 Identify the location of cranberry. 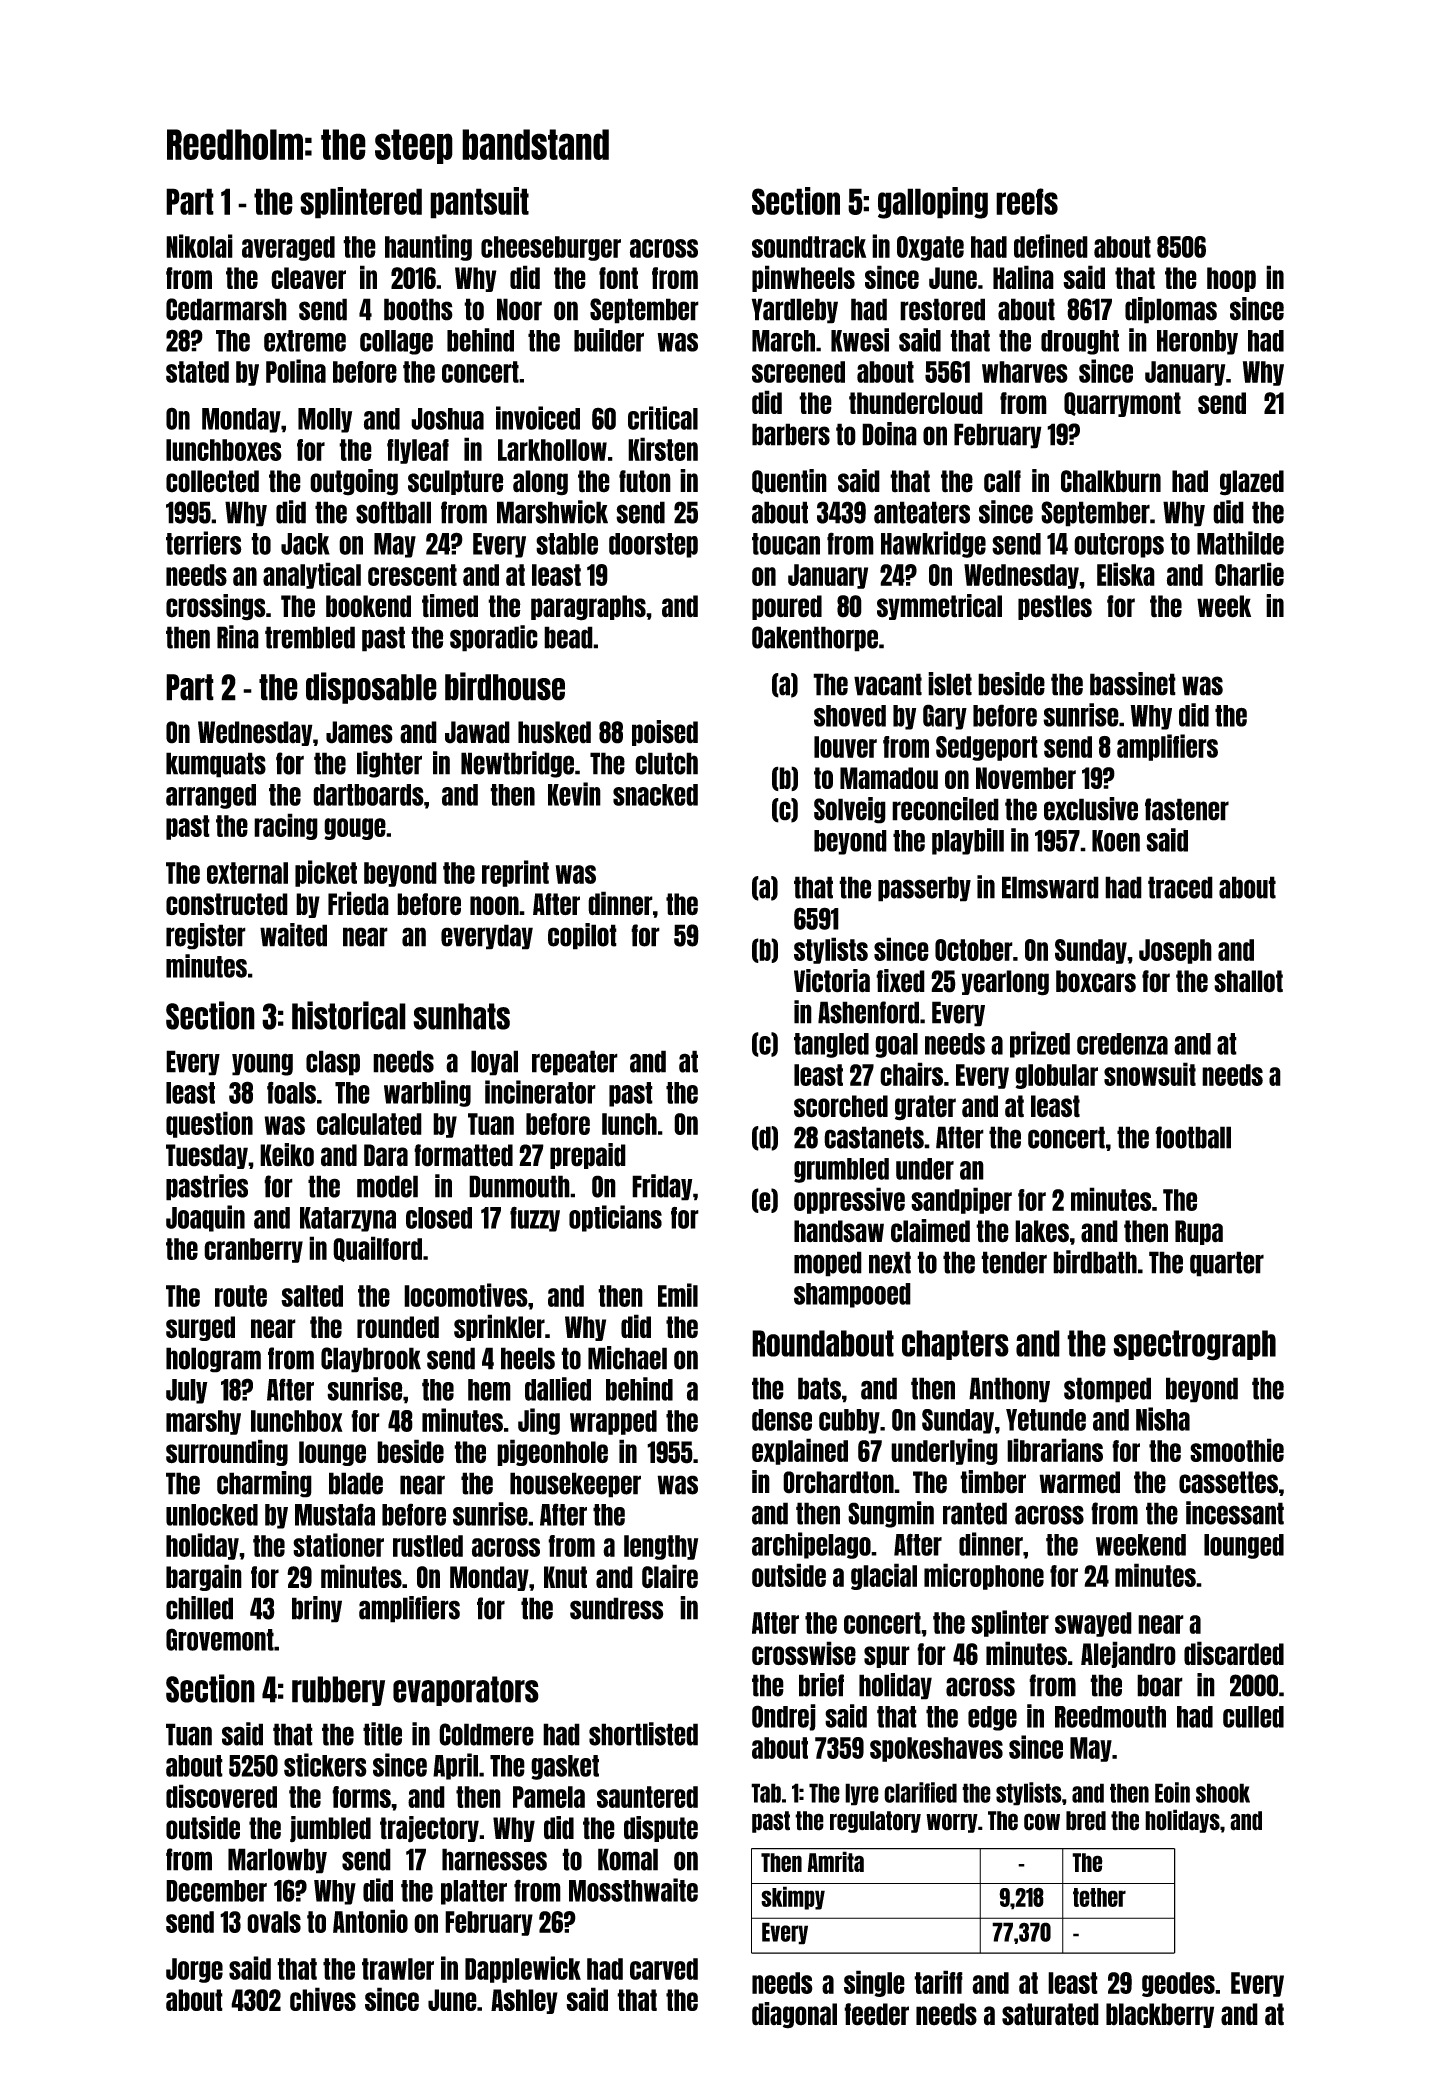
(253, 1250).
